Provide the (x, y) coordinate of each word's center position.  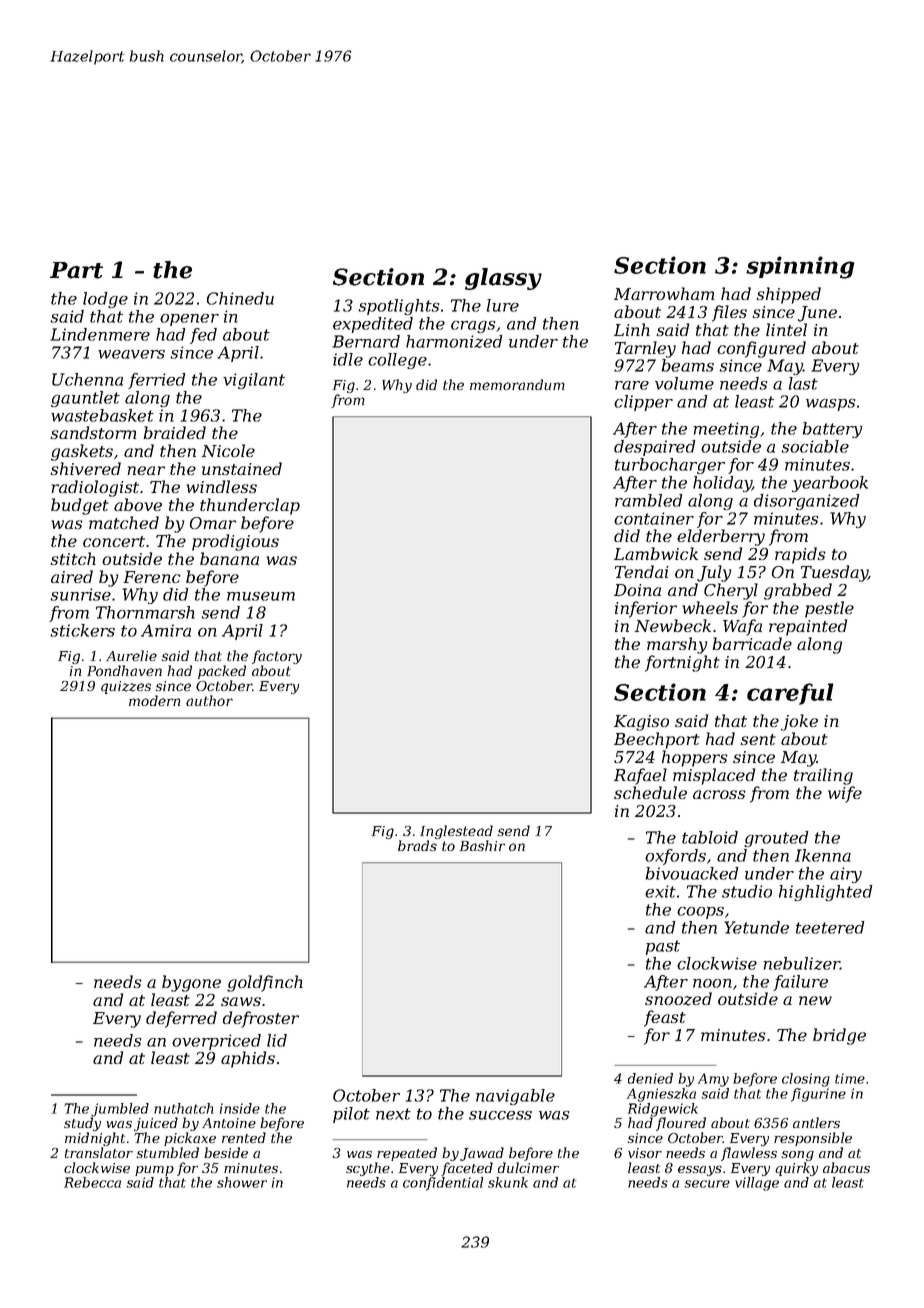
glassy (503, 279)
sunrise (80, 594)
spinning (800, 267)
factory (277, 657)
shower (242, 1182)
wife (845, 794)
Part (76, 270)
